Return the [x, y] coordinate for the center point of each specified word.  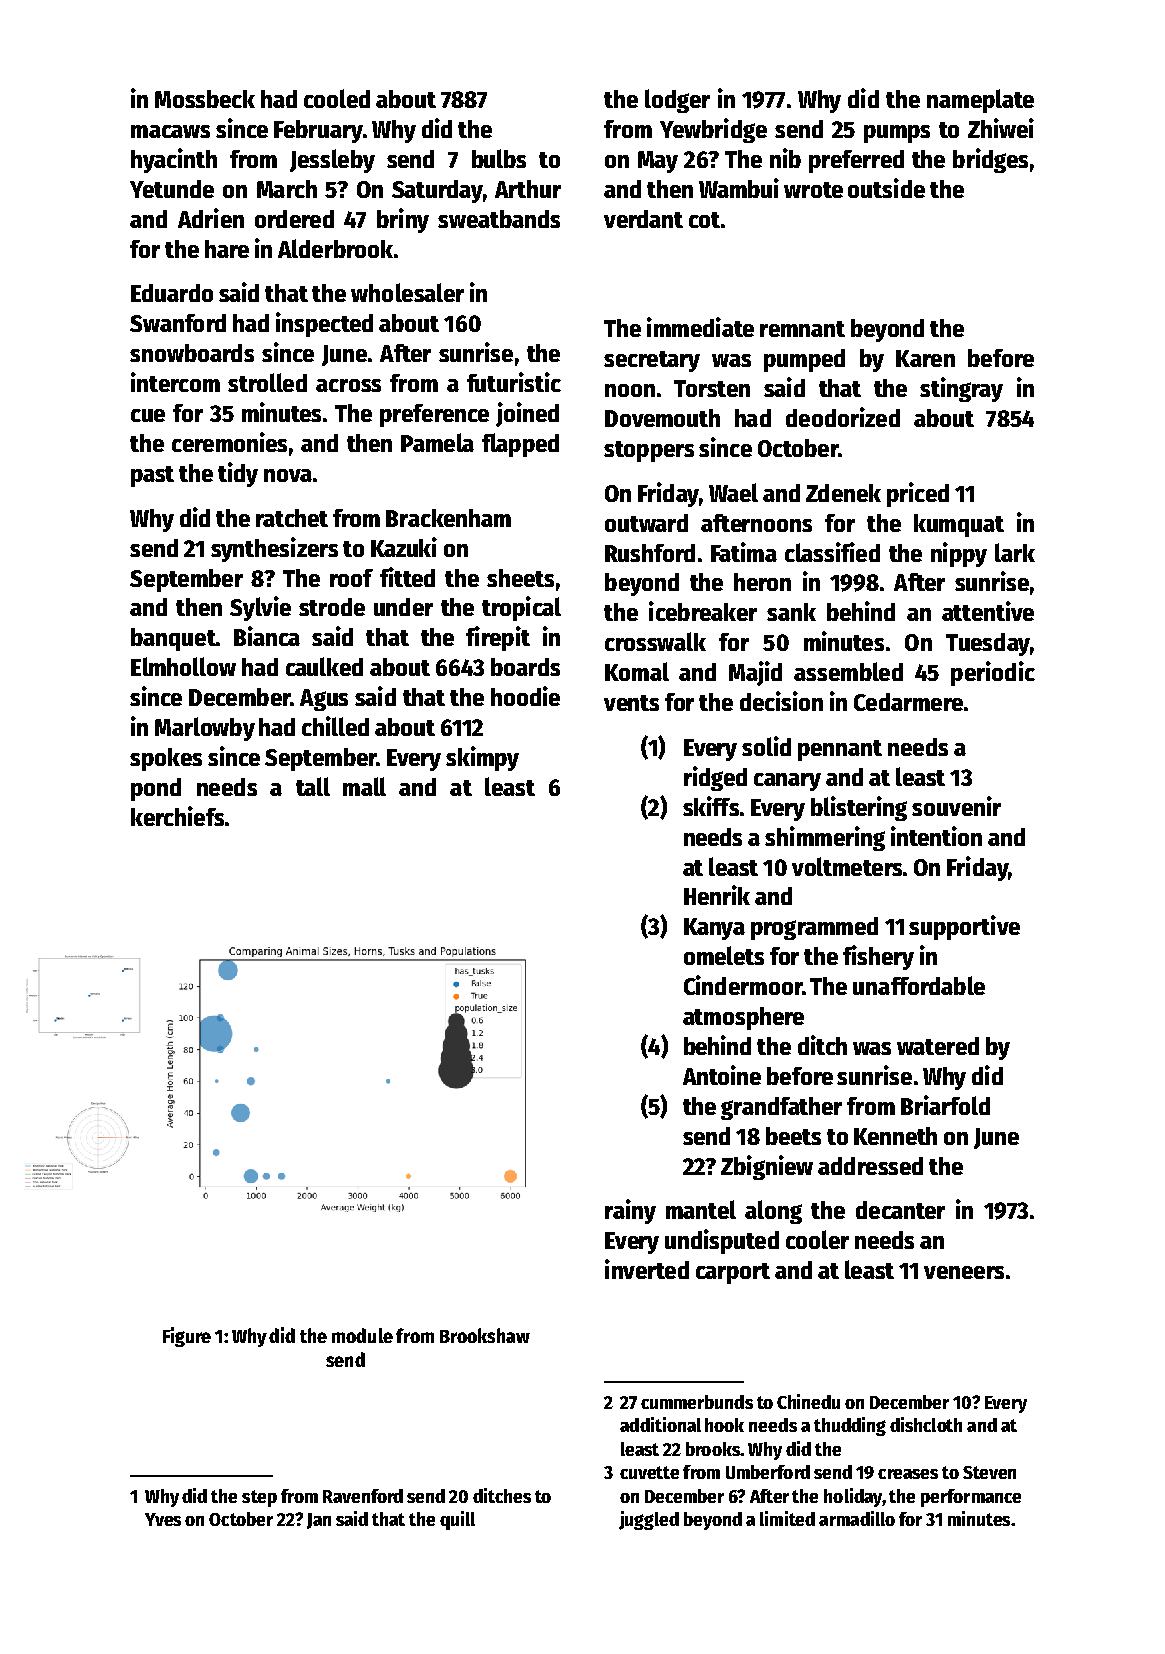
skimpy [482, 758]
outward [646, 523]
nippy [959, 554]
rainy [630, 1211]
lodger [677, 101]
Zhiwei [1001, 128]
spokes [166, 759]
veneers [964, 1272]
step [259, 1498]
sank [791, 612]
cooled [337, 98]
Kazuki [404, 547]
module [362, 1335]
